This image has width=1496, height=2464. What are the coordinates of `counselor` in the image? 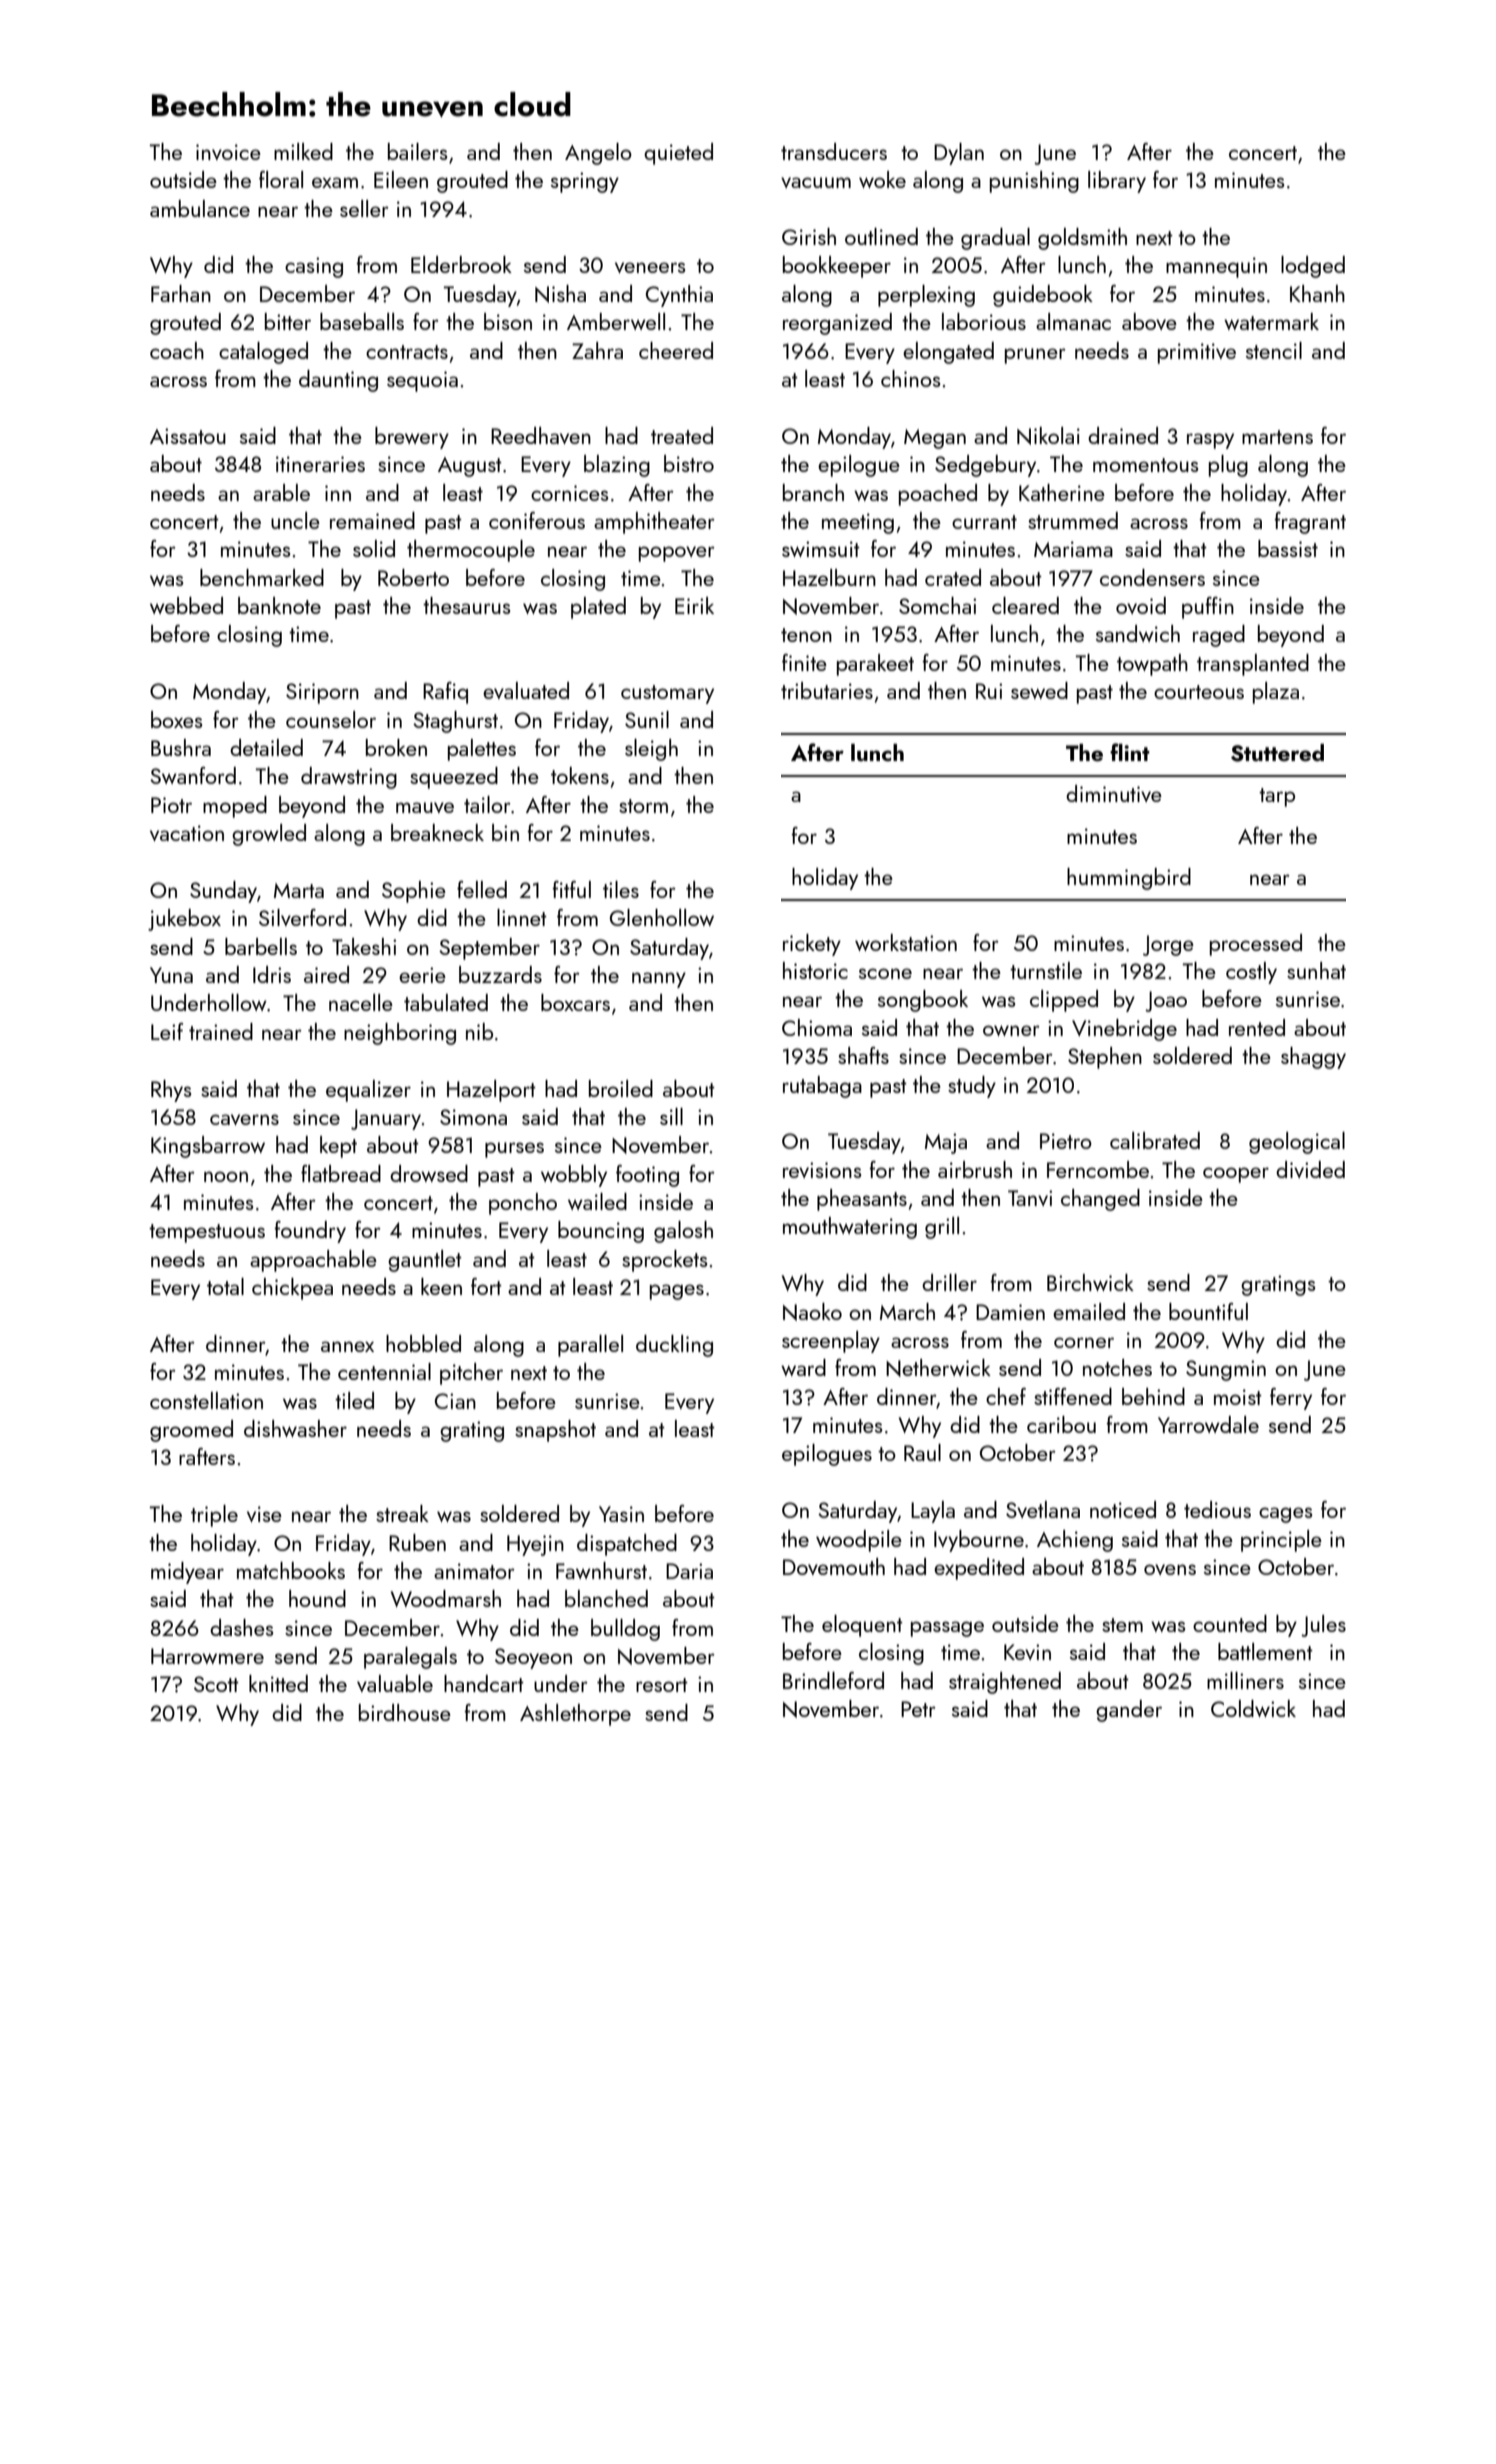 It's located at (331, 719).
